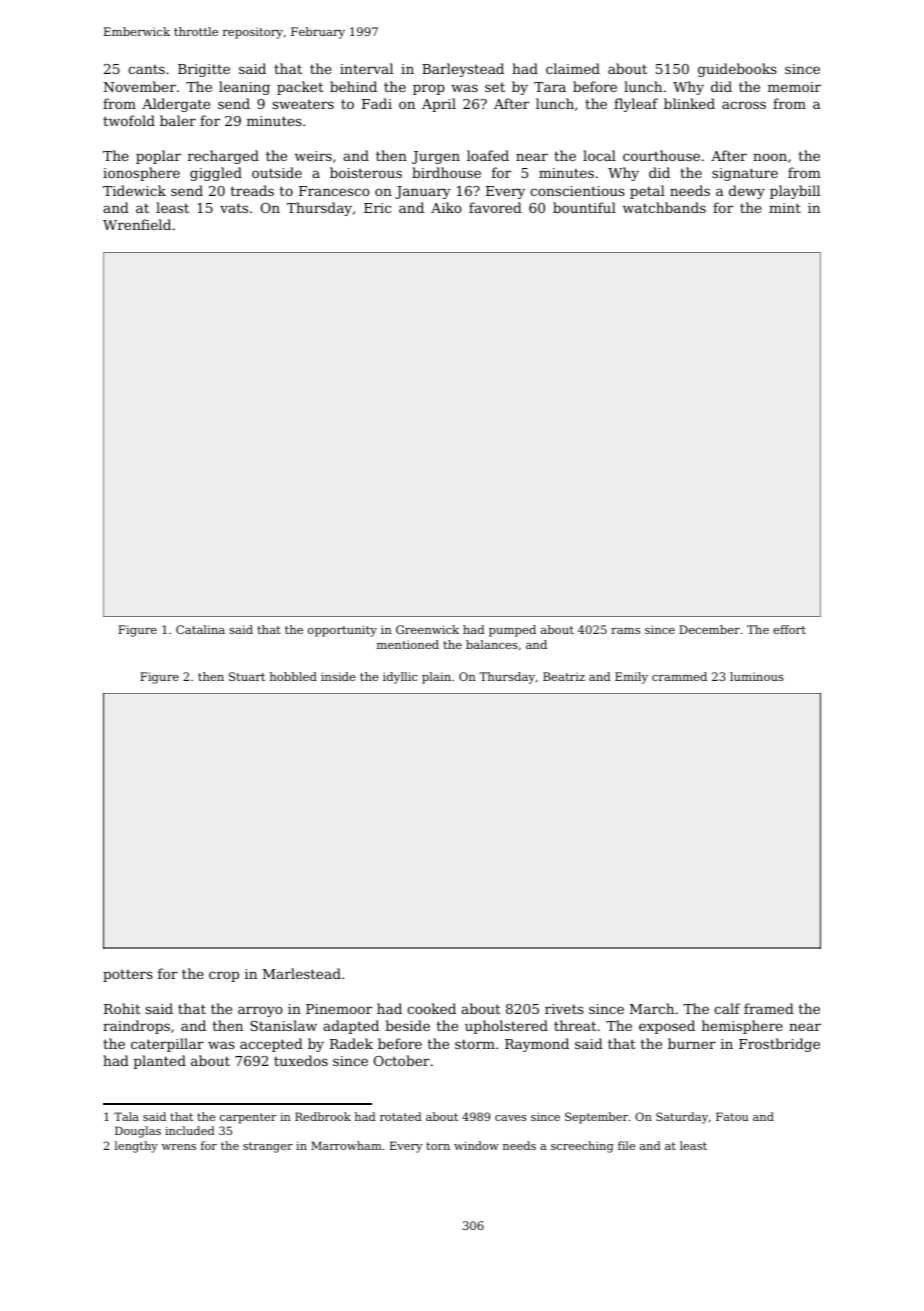 This screenshot has width=924, height=1311. What do you see at coordinates (577, 191) in the screenshot?
I see `conscientious` at bounding box center [577, 191].
